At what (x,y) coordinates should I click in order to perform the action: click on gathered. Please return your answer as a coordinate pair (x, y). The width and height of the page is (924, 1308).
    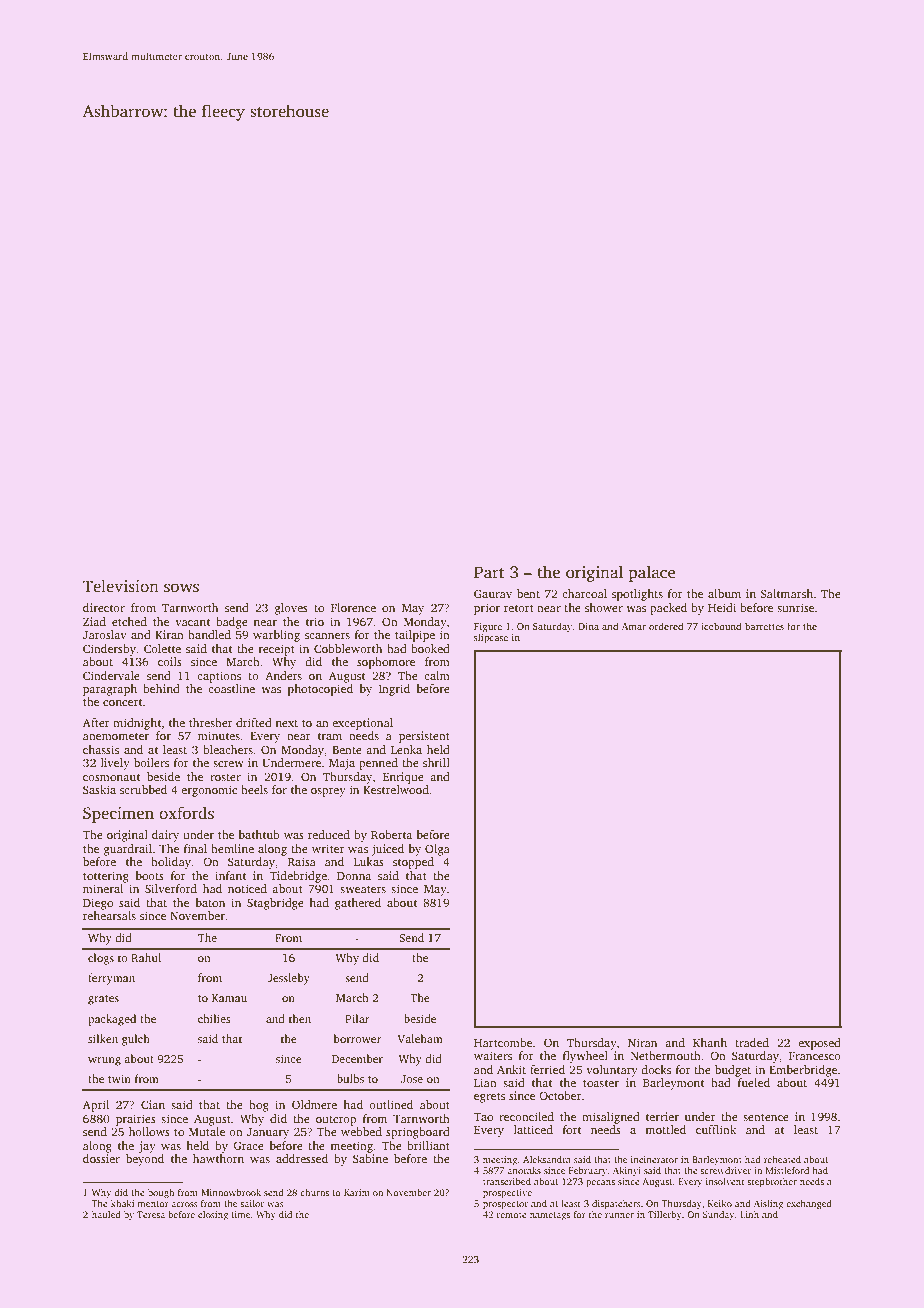
    Looking at the image, I should click on (358, 904).
